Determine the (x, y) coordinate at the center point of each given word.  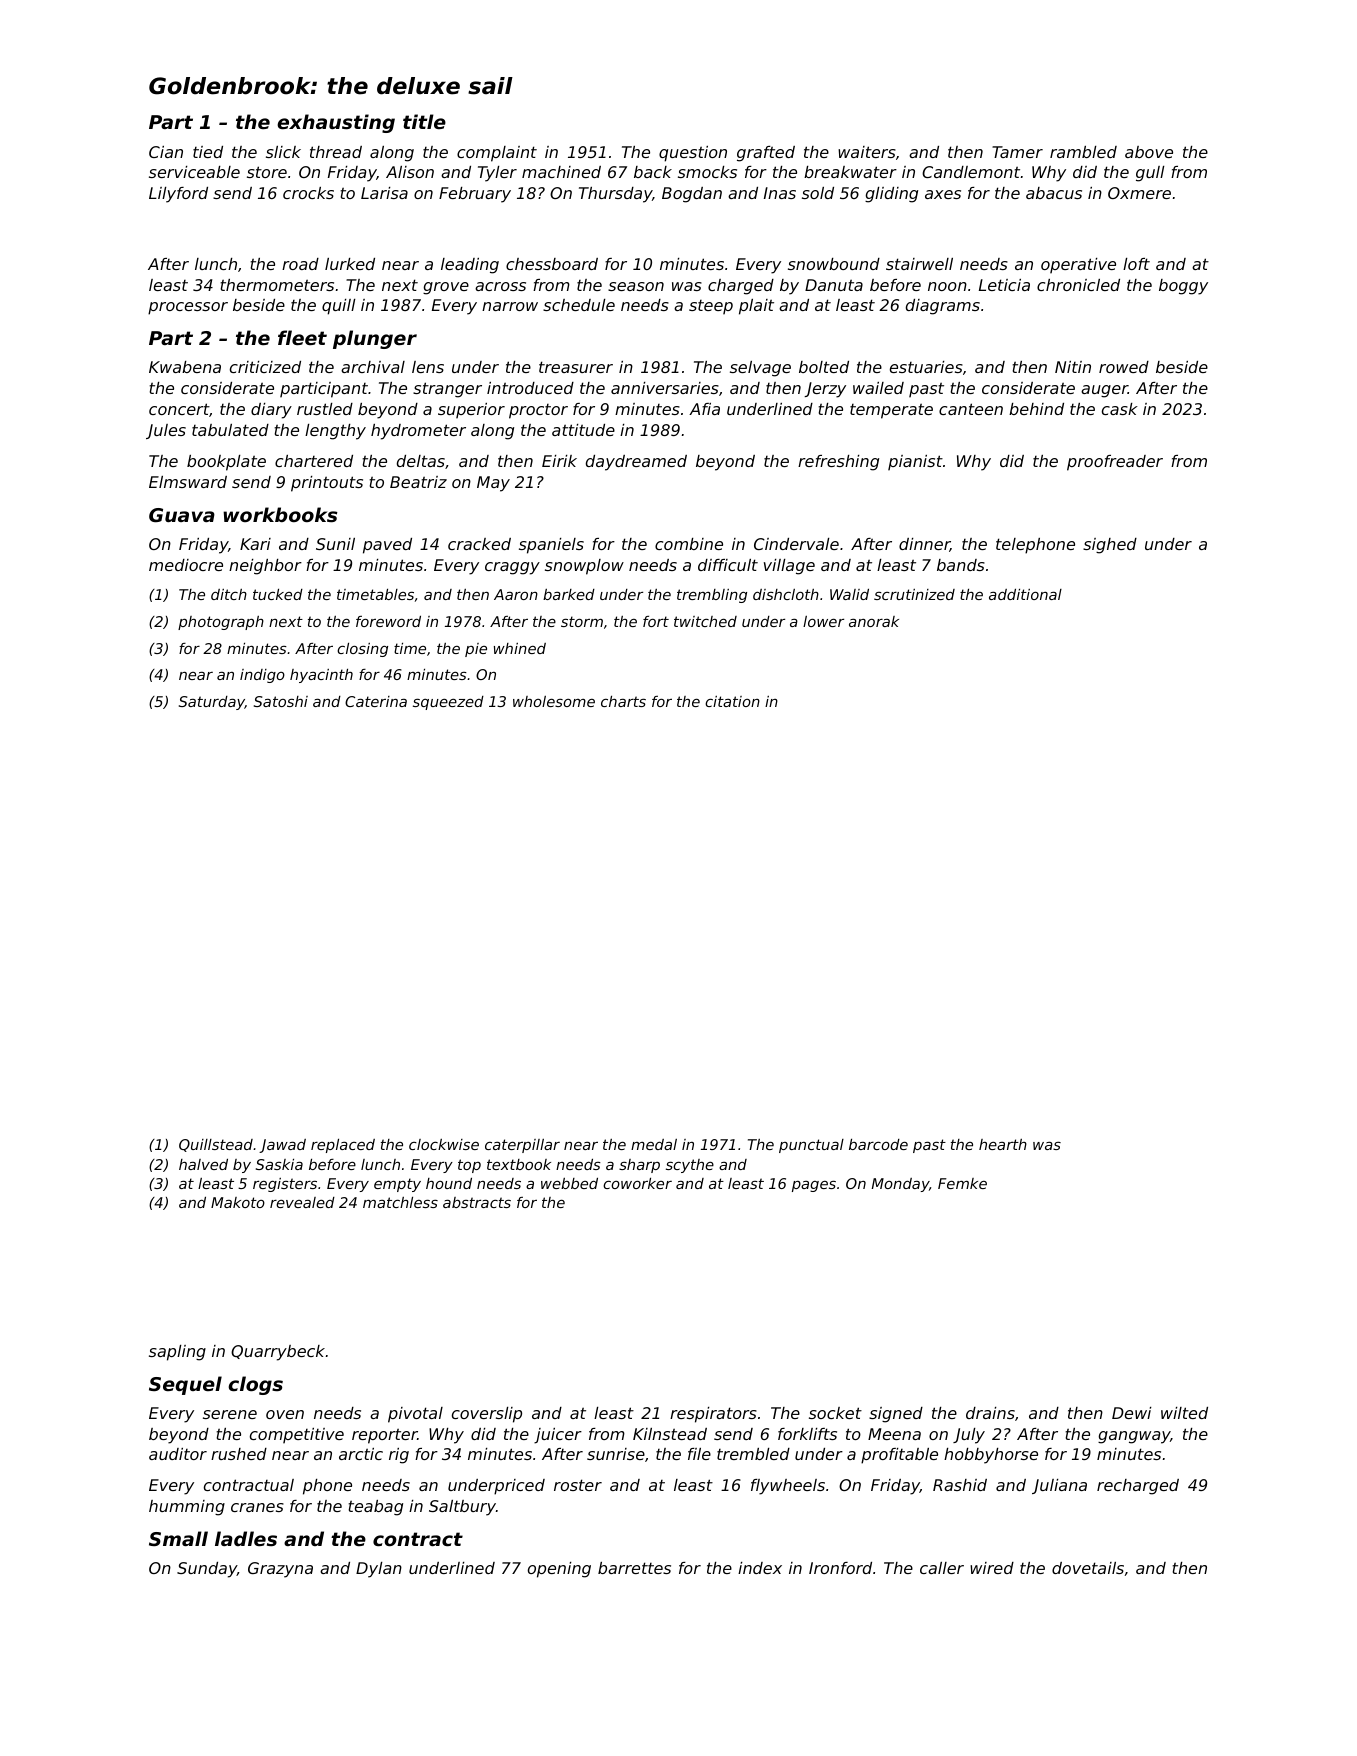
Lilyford (178, 195)
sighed (1110, 546)
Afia (704, 409)
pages (814, 1186)
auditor (178, 1454)
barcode (878, 1144)
